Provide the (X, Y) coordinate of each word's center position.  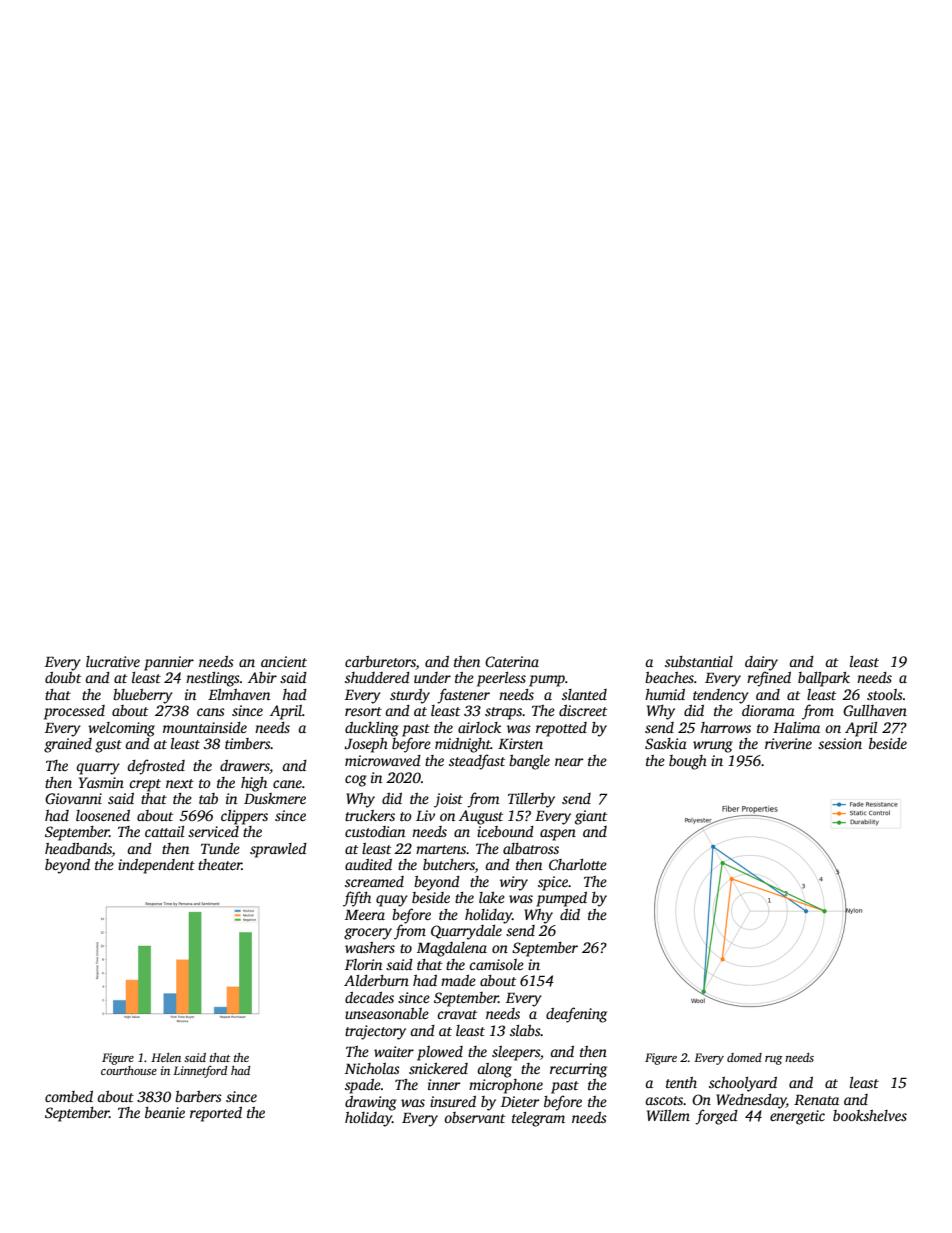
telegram (538, 1119)
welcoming (121, 729)
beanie (165, 1112)
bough (688, 762)
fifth (357, 899)
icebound (505, 831)
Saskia (666, 743)
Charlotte (578, 864)
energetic (797, 1117)
